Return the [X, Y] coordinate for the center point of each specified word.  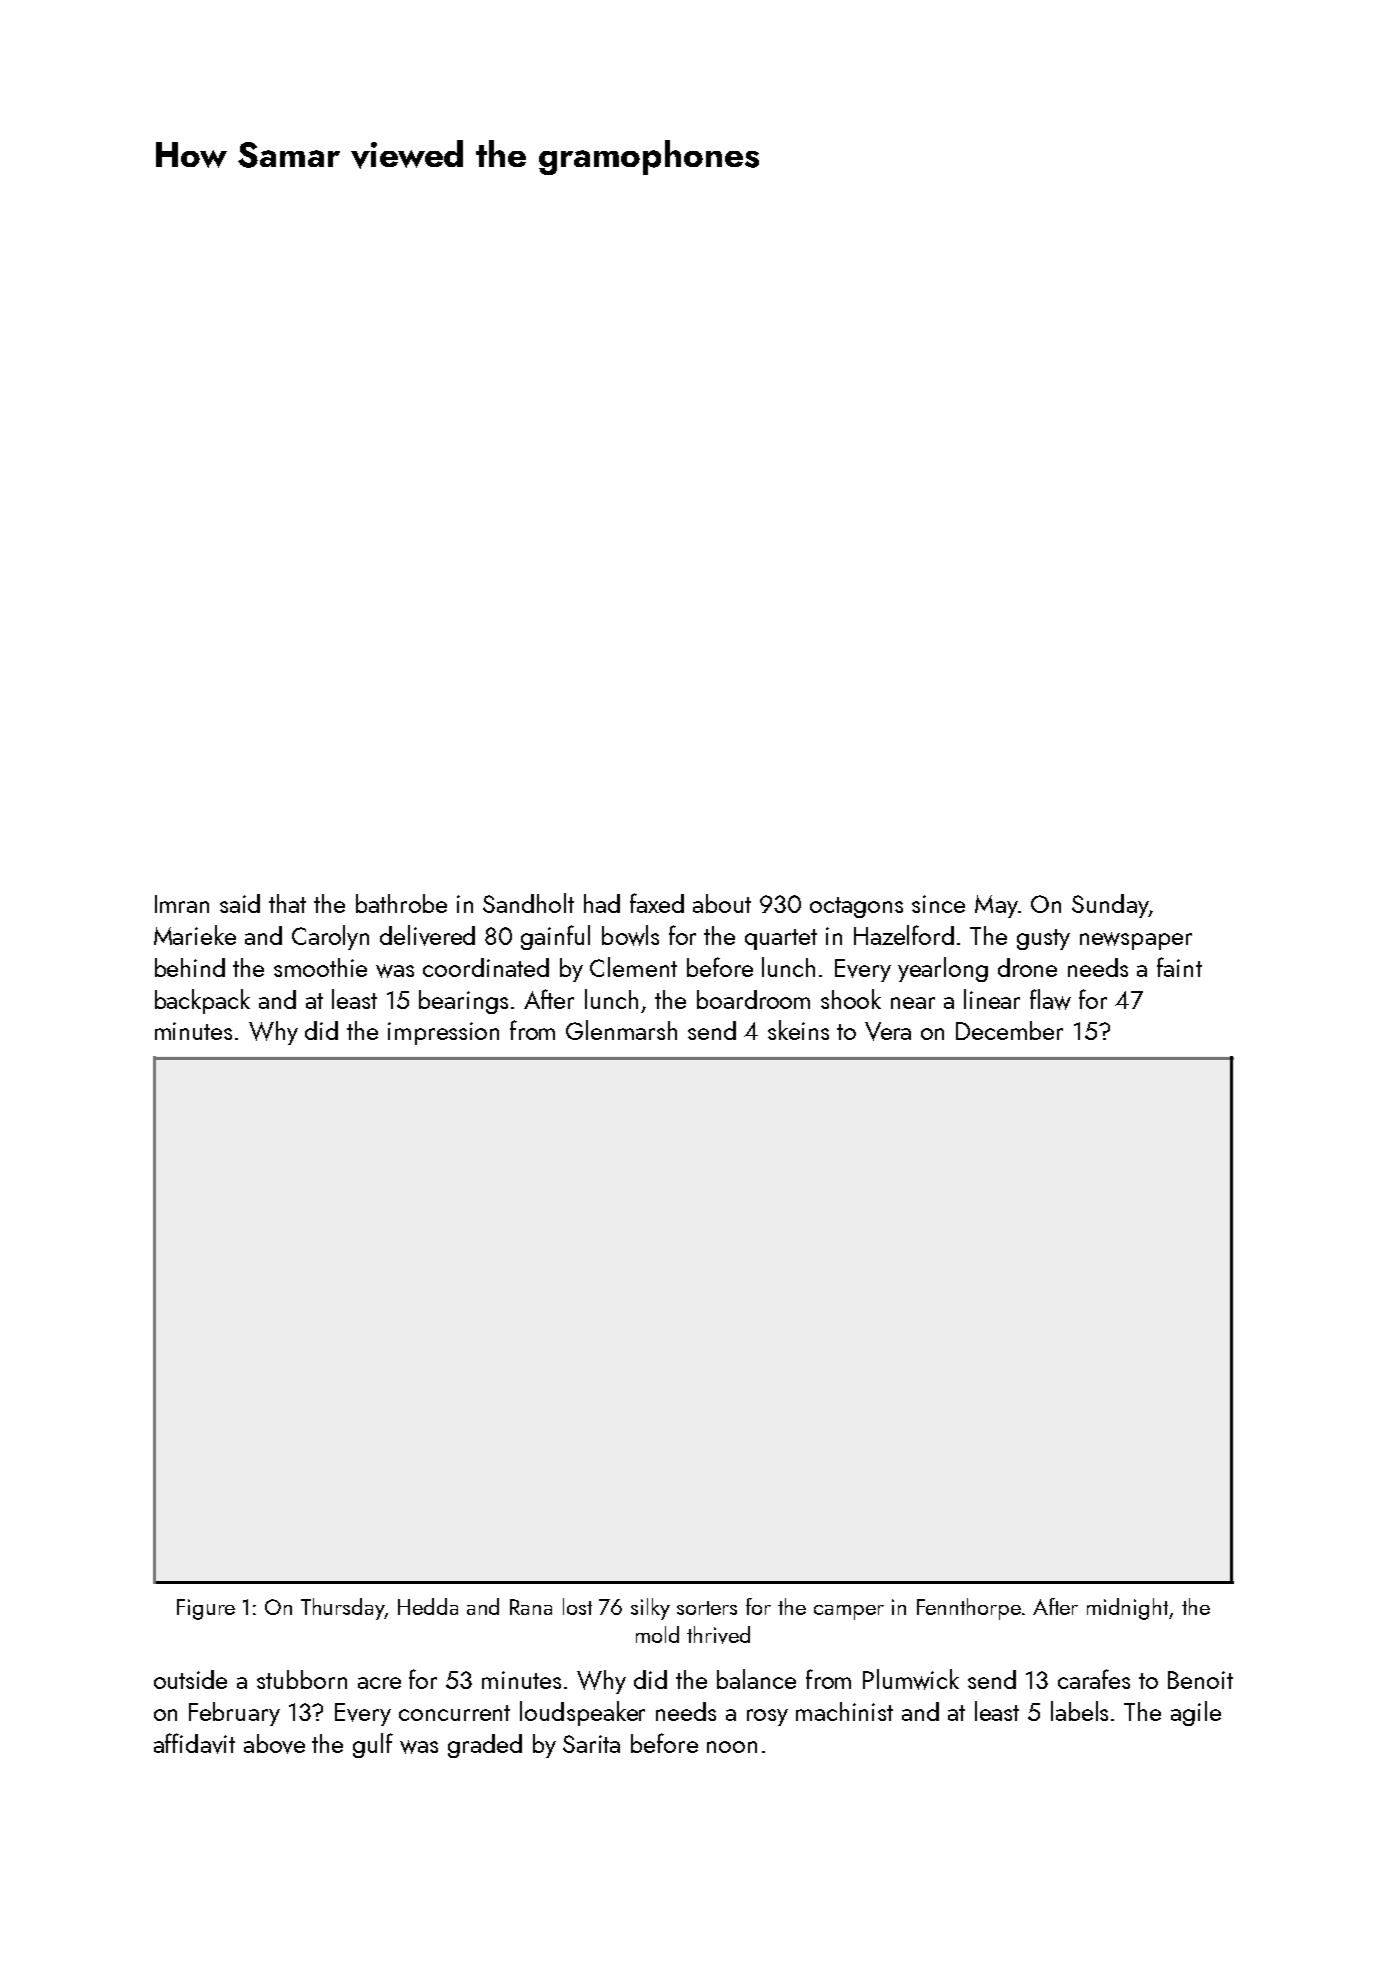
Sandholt [528, 903]
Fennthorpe [969, 1609]
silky [650, 1609]
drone [1027, 967]
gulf [373, 1745]
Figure [206, 1609]
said [240, 903]
